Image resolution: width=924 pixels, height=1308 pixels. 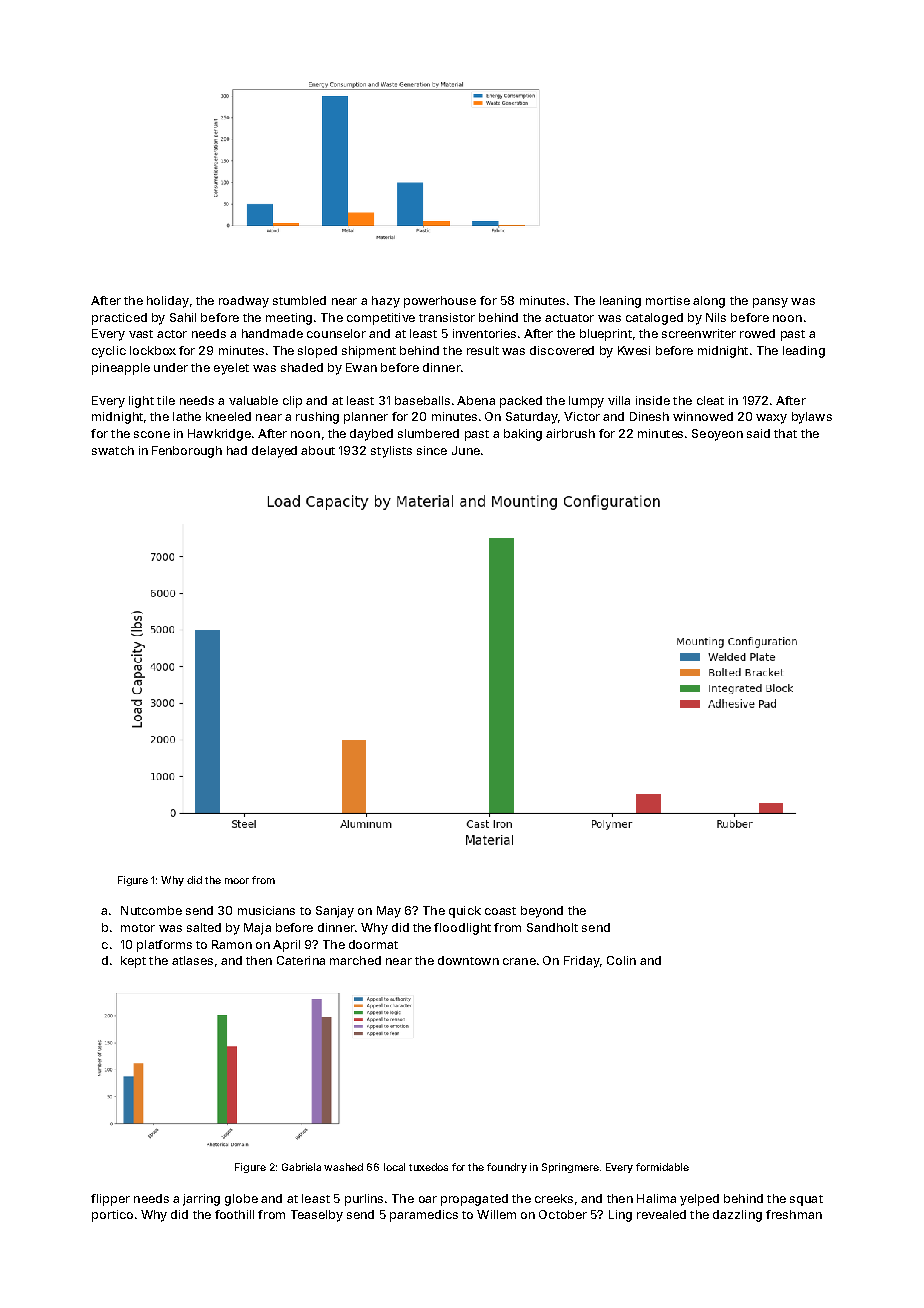 I want to click on leaning, so click(x=620, y=302).
